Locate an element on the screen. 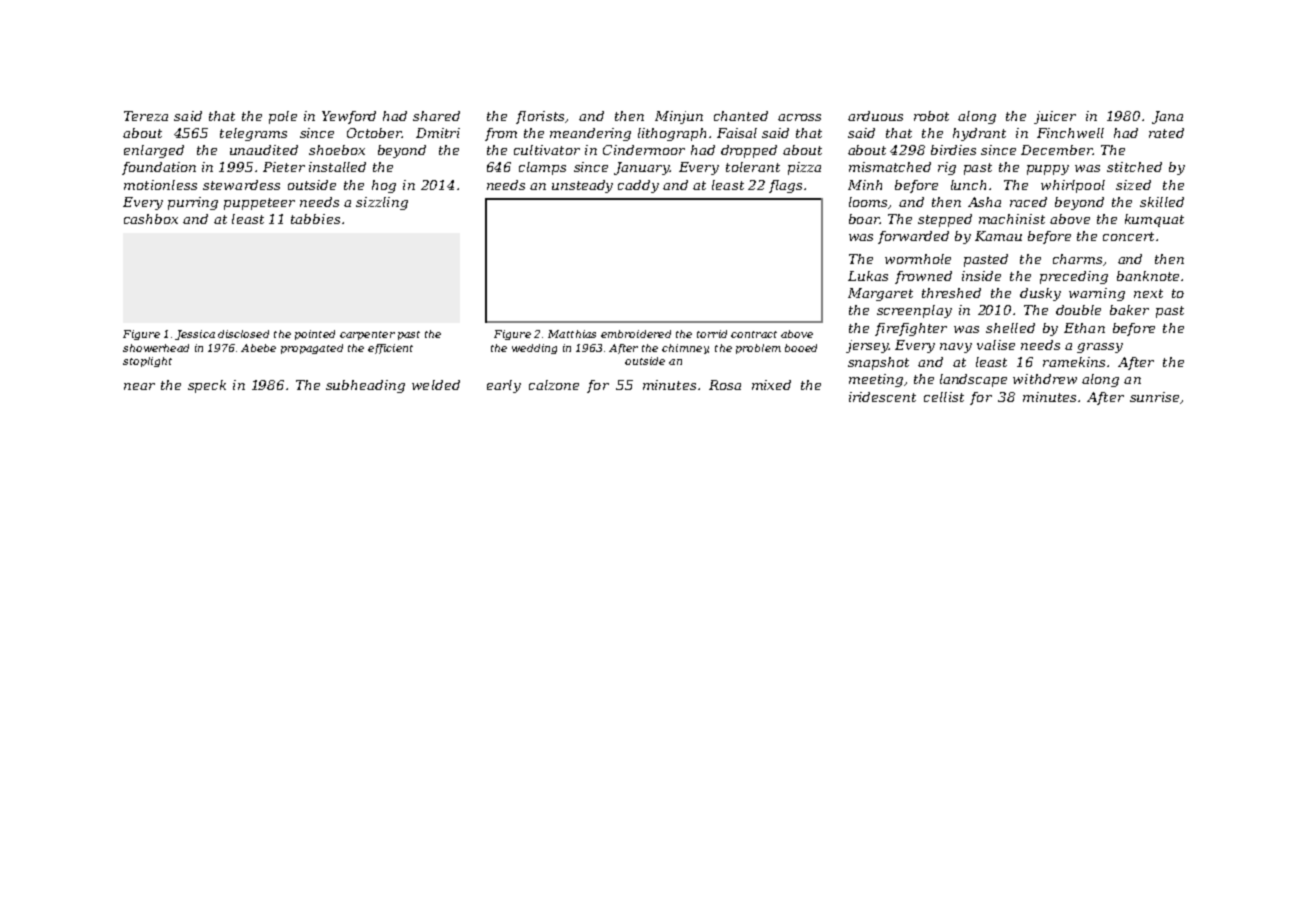 The height and width of the screenshot is (924, 1308). double is located at coordinates (1078, 310).
